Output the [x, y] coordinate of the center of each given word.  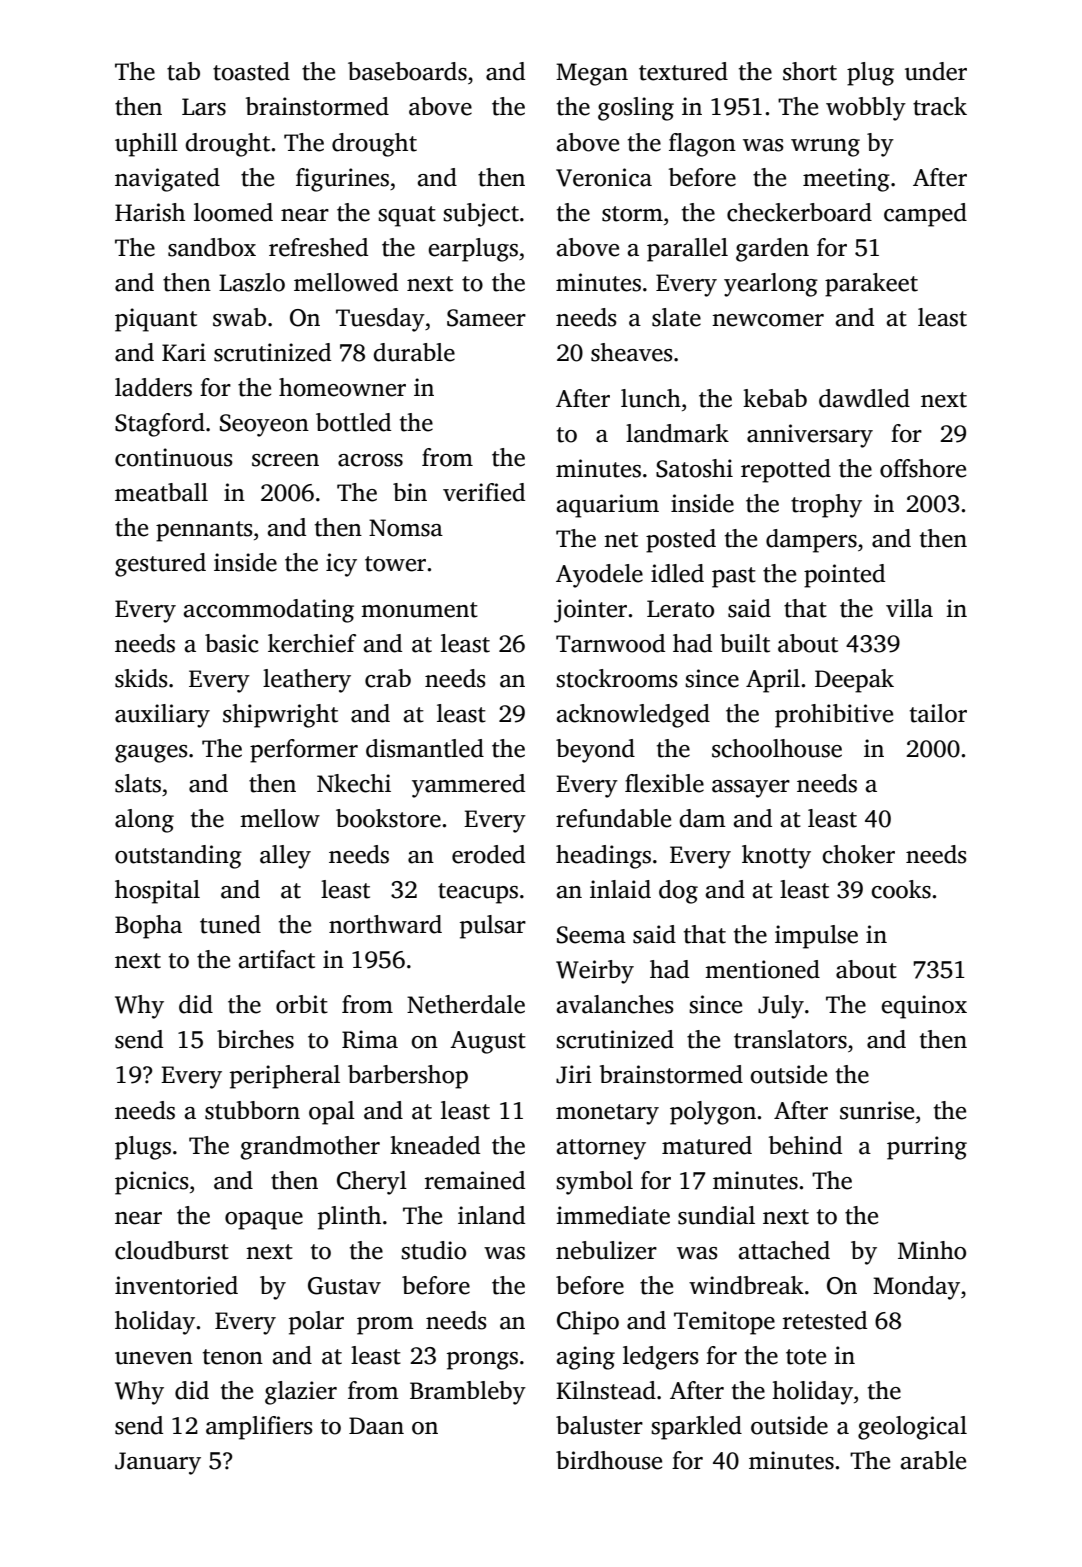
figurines [342, 180]
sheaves [632, 352]
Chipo [588, 1323]
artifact [277, 959]
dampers [811, 541]
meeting [846, 180]
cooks [901, 889]
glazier [301, 1393]
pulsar [493, 927]
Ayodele [599, 576]
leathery [307, 681]
